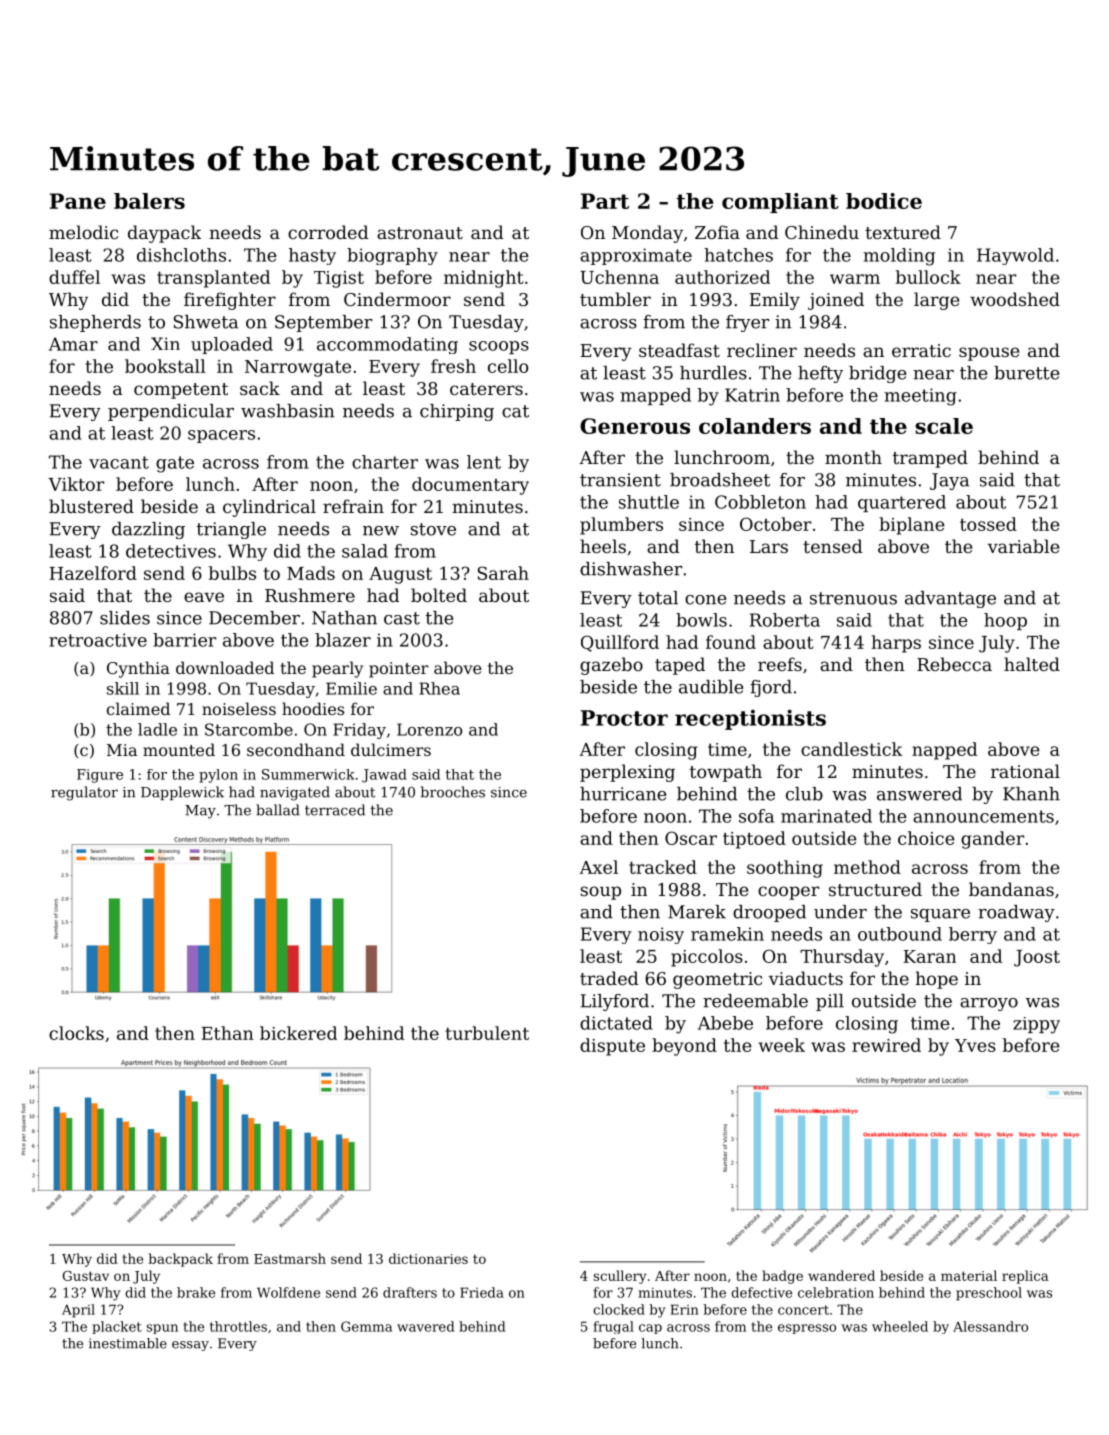 The height and width of the page is (1435, 1109). Describe the element at coordinates (484, 279) in the page. I see `midnight` at that location.
